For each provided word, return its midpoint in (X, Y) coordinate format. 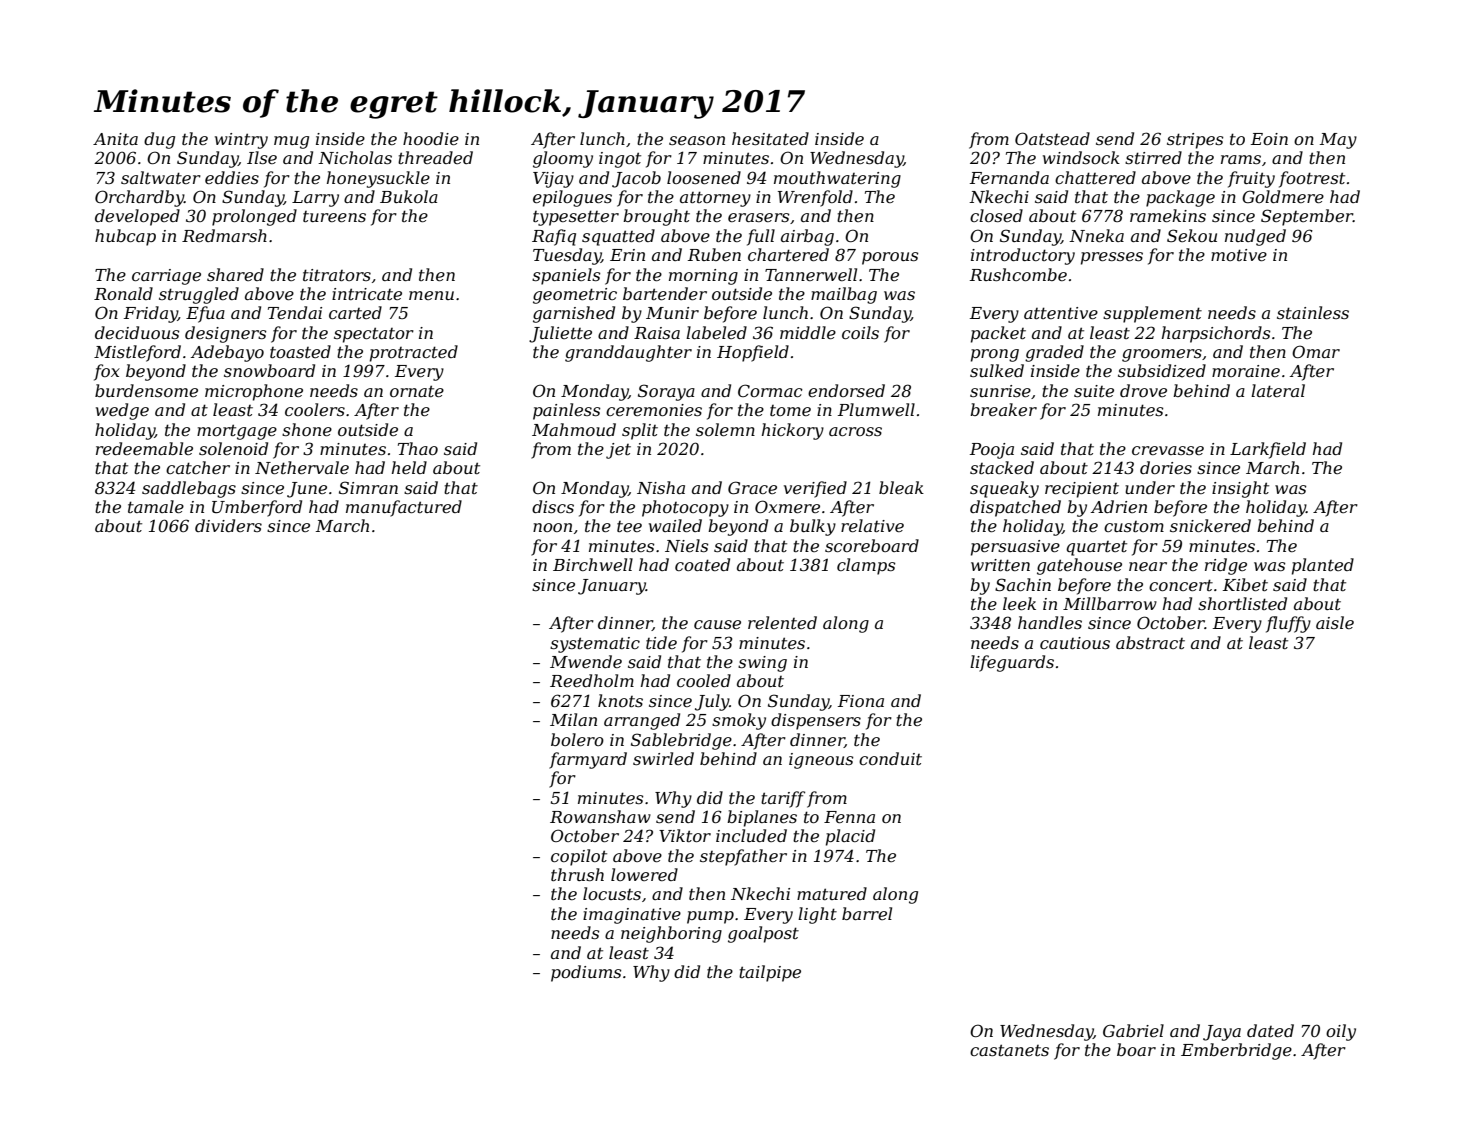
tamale (156, 506)
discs (553, 506)
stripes (1195, 141)
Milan (573, 719)
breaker (1003, 409)
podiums (586, 973)
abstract (1150, 642)
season (697, 140)
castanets (1009, 1050)
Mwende (586, 661)
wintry (241, 141)
